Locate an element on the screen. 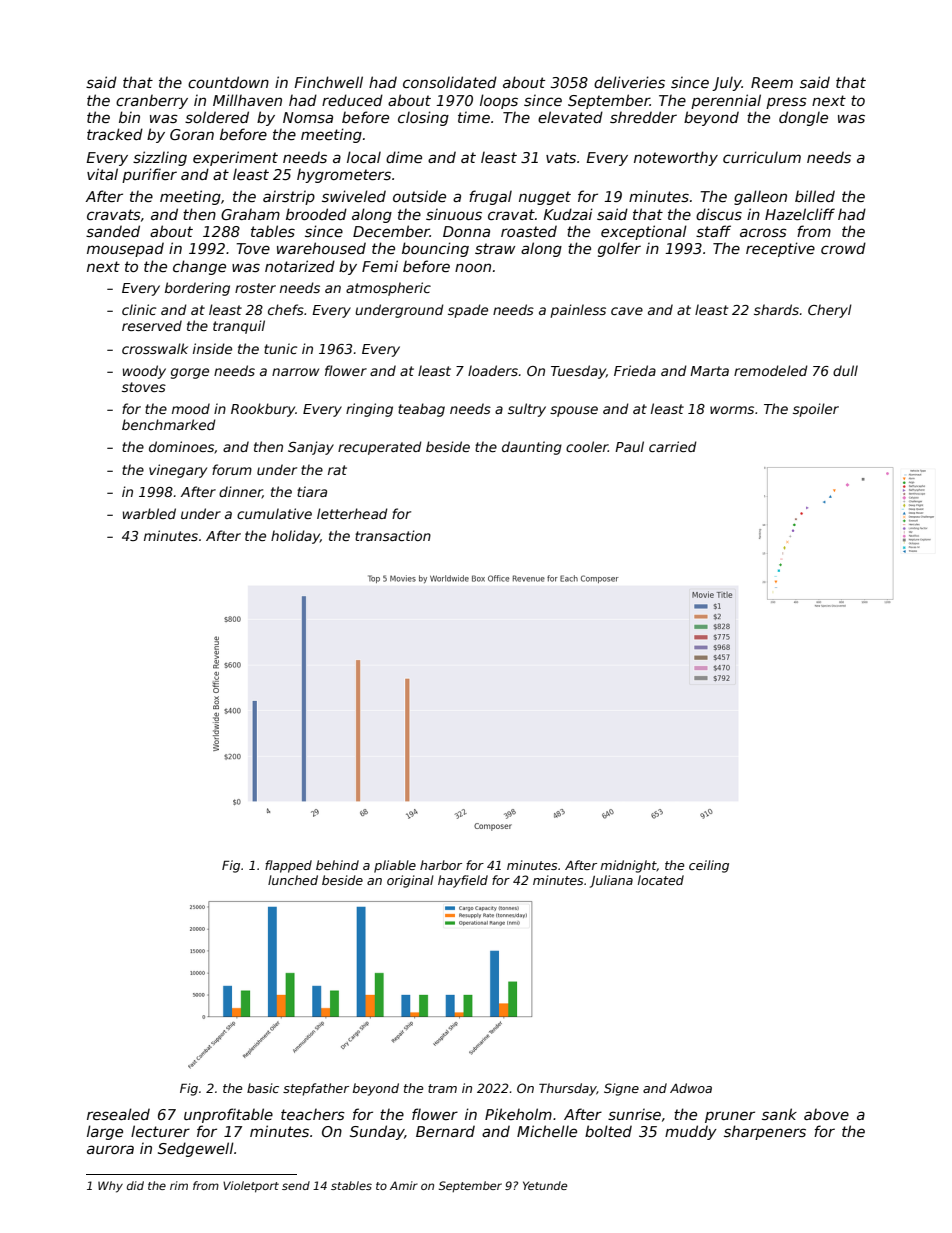 This screenshot has height=1233, width=952. Amir is located at coordinates (404, 1185).
